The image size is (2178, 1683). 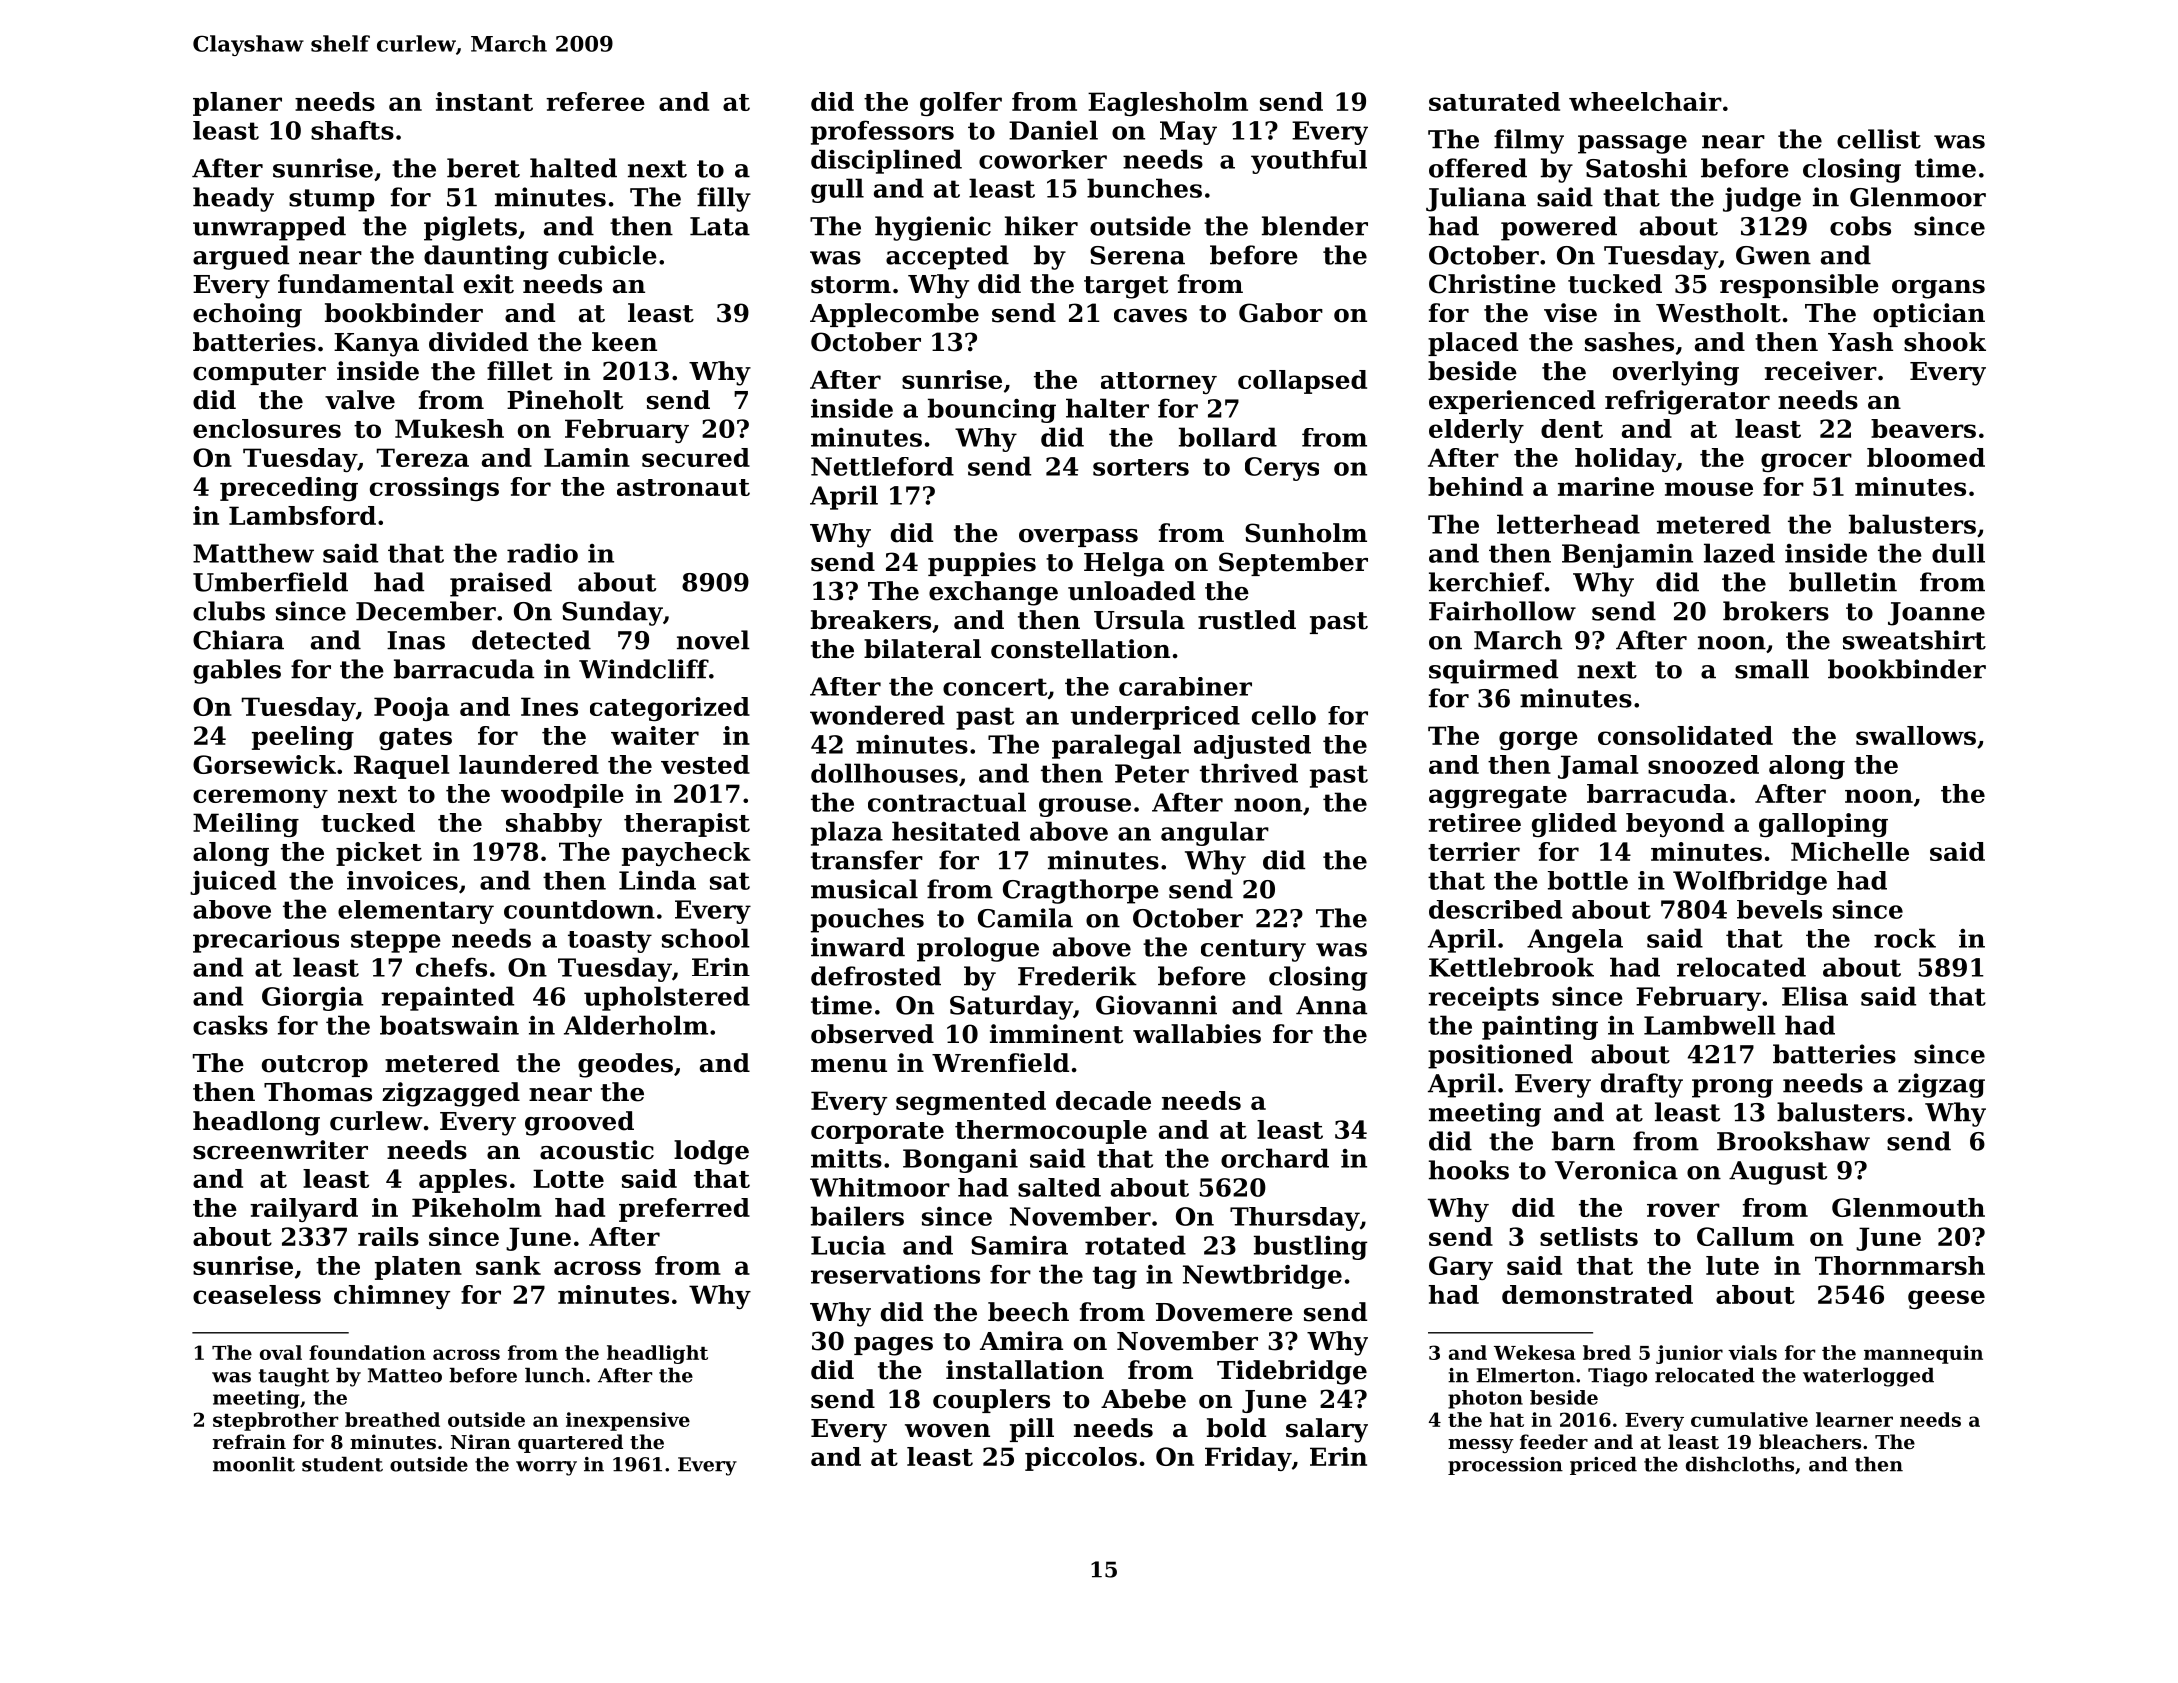 I want to click on juiced, so click(x=233, y=882).
